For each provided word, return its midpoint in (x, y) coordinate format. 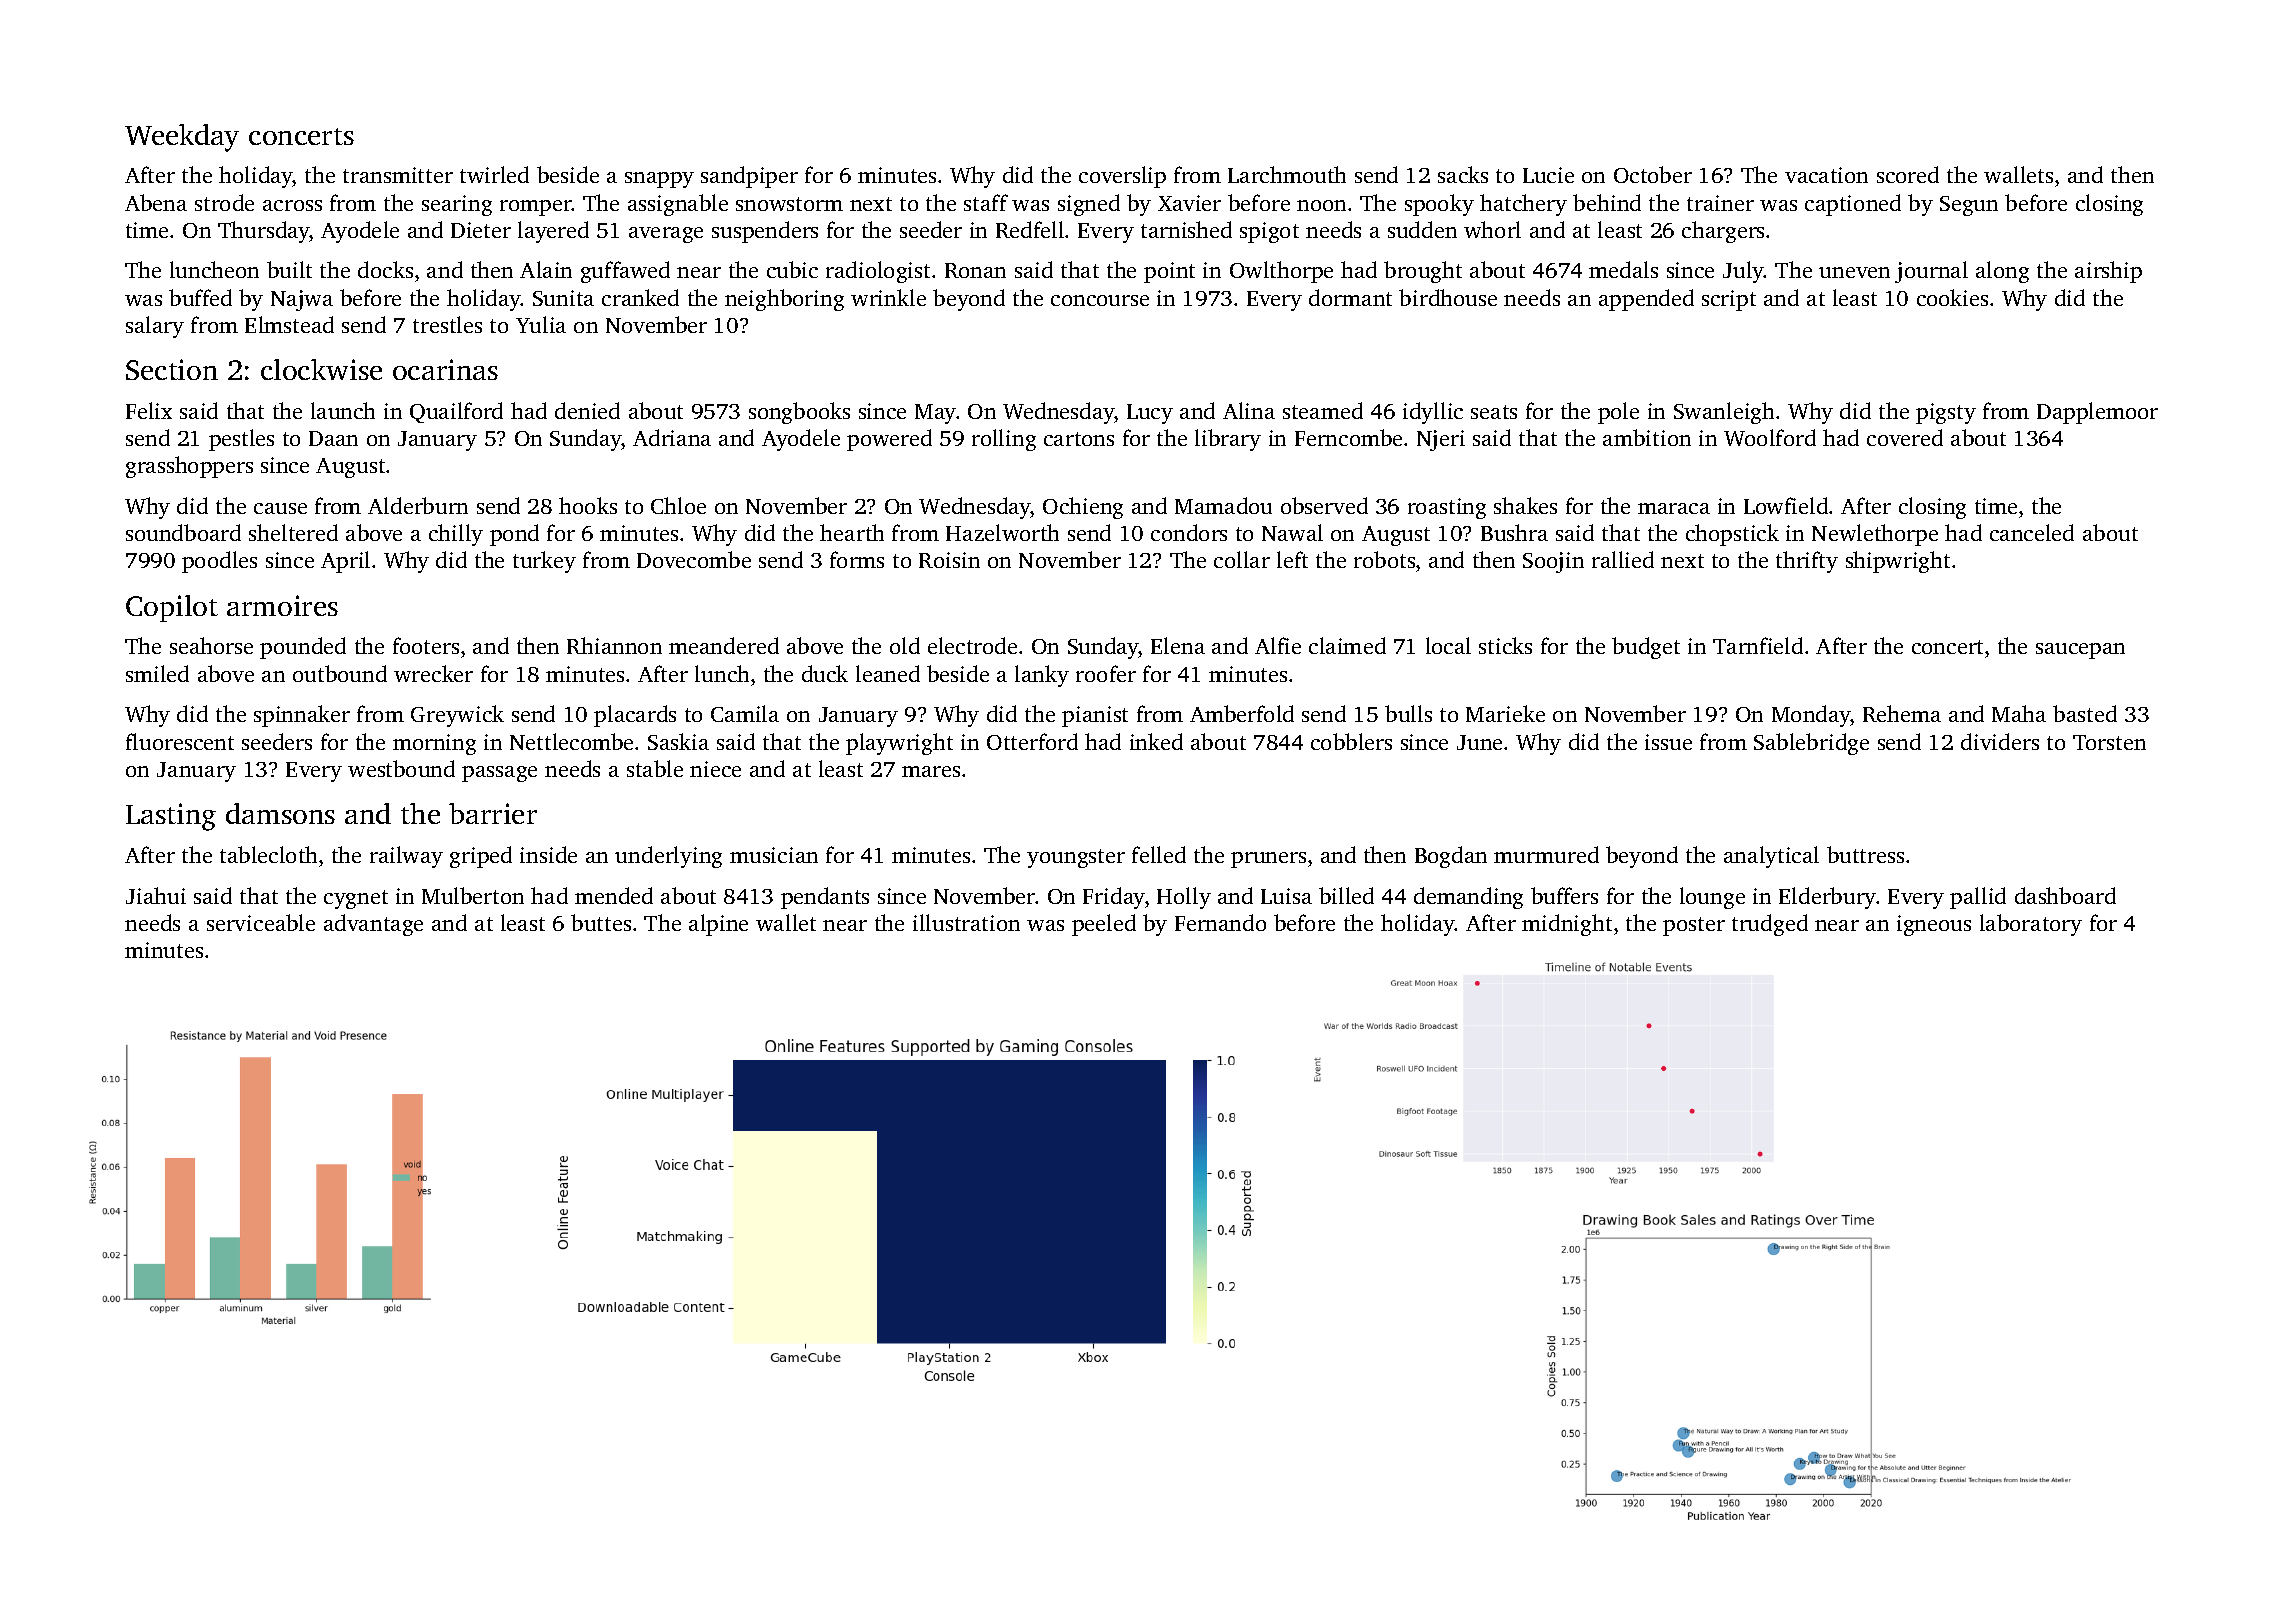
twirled (494, 174)
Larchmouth (1287, 174)
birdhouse (1448, 297)
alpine (718, 925)
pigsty (1946, 413)
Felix (149, 410)
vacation (1826, 175)
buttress (1865, 854)
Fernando (1220, 922)
